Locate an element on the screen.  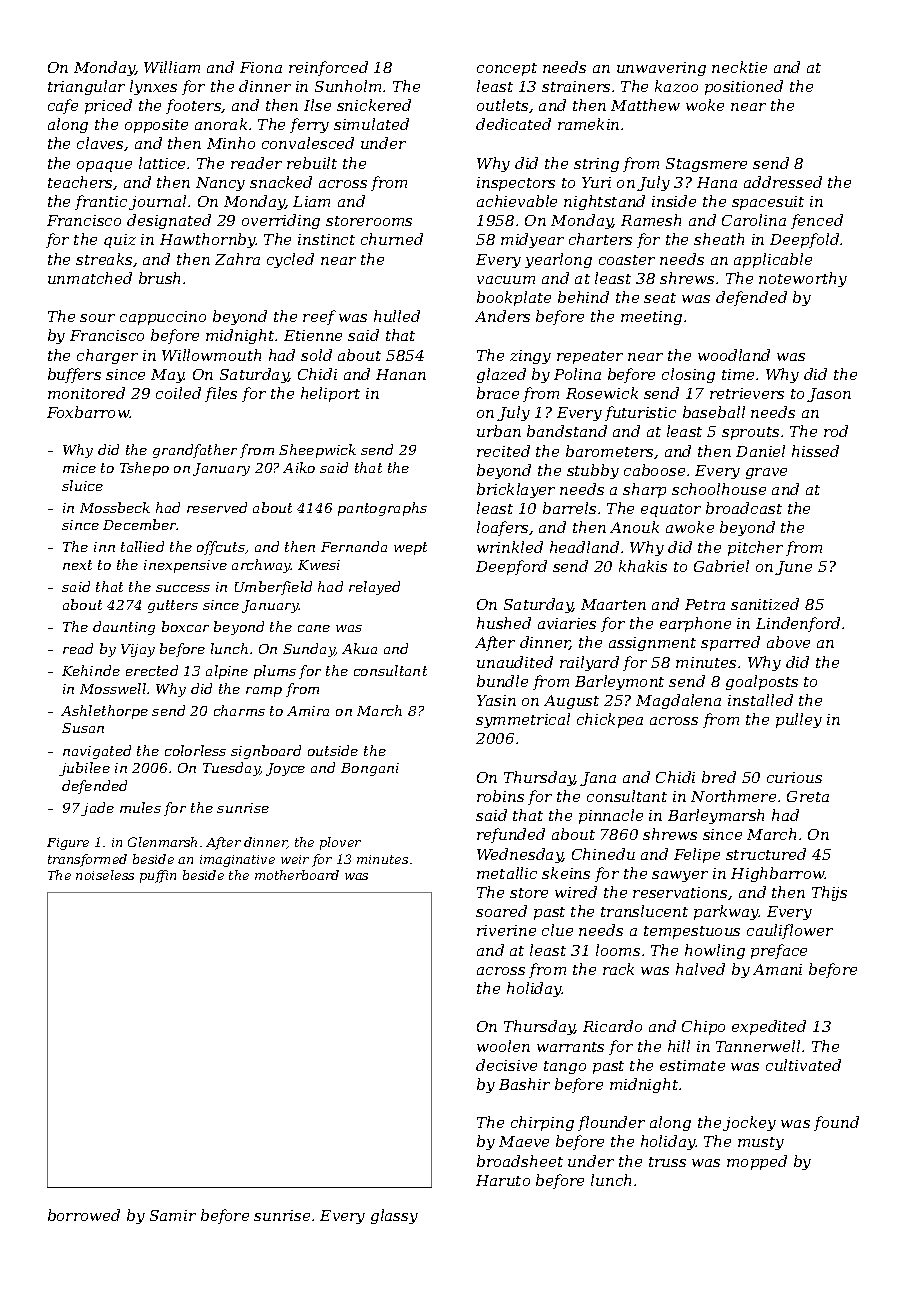
Fiona is located at coordinates (261, 67).
